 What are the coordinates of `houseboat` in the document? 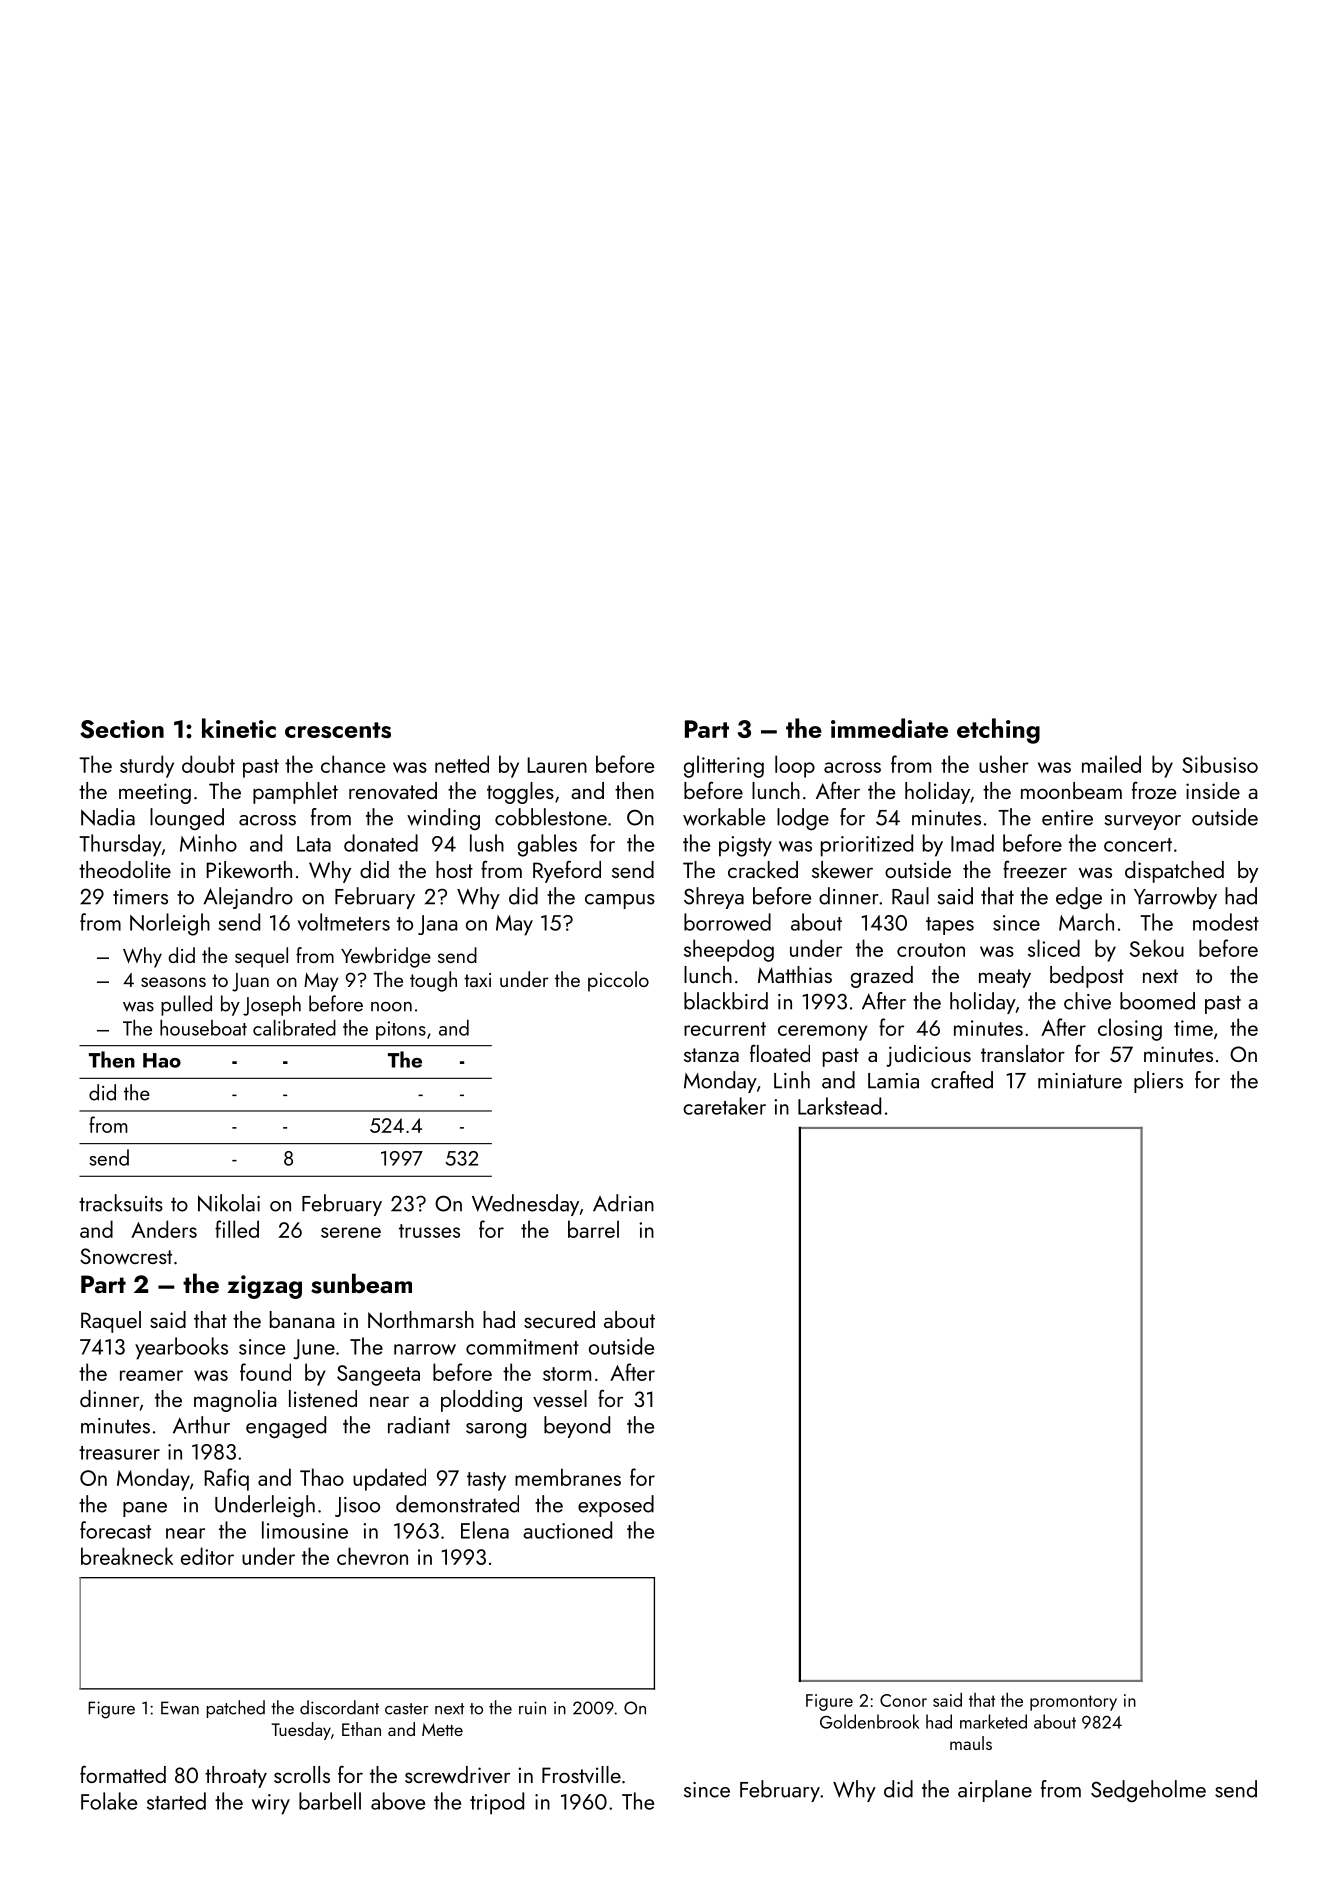 It's located at (203, 1028).
